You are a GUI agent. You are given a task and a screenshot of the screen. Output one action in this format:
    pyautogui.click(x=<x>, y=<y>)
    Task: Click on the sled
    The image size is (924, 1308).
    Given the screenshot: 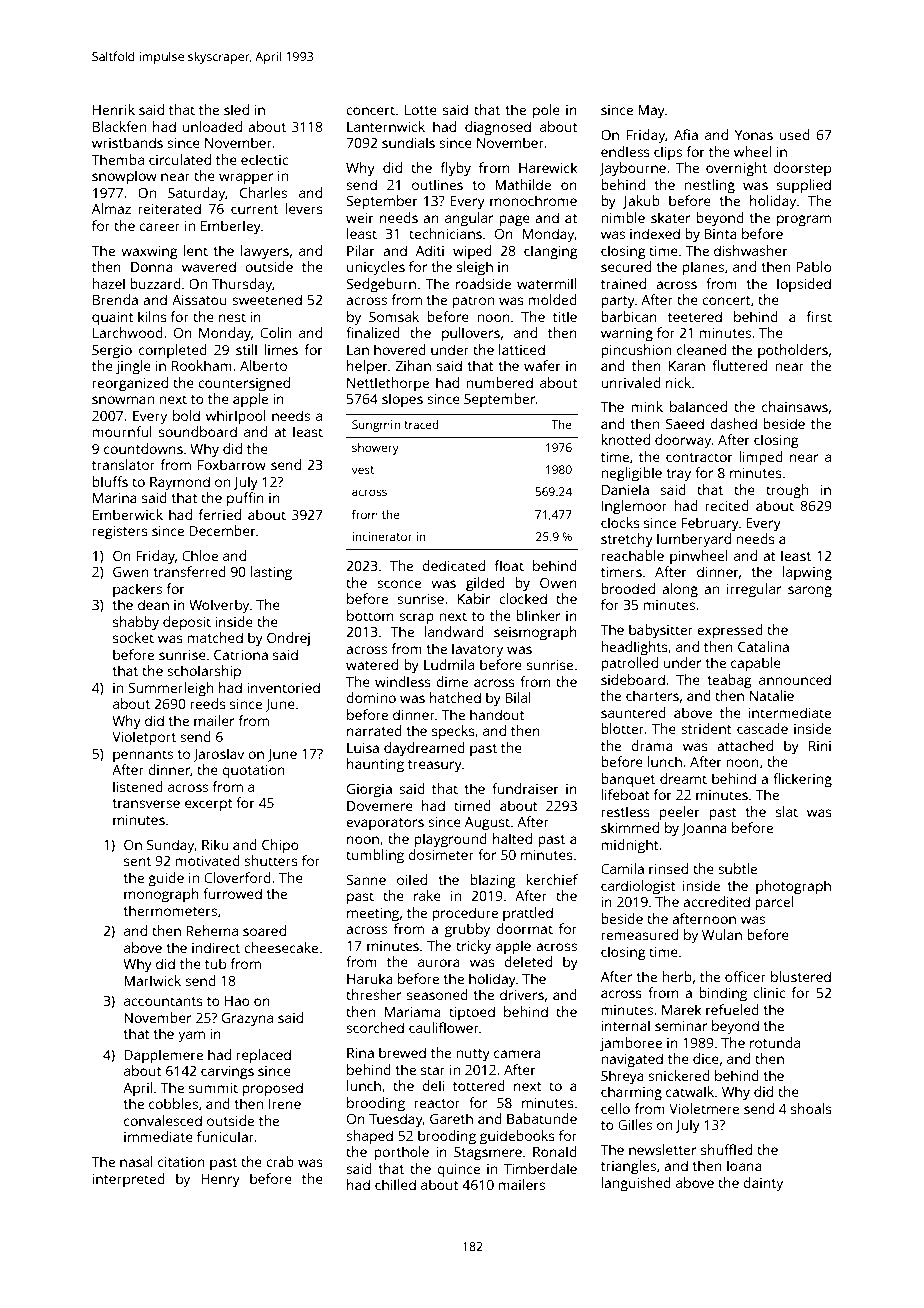 What is the action you would take?
    pyautogui.click(x=236, y=109)
